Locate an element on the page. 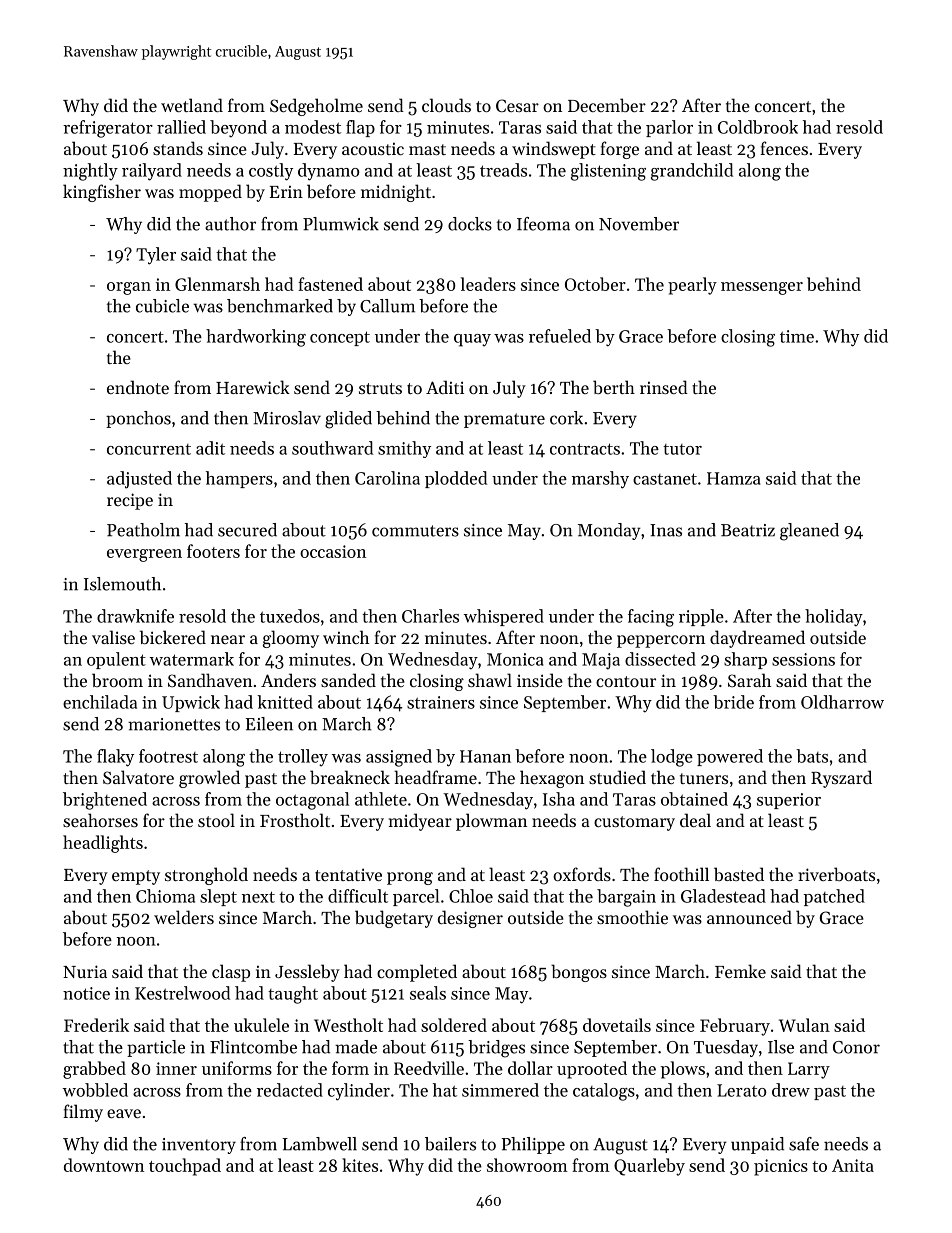 The width and height of the page is (952, 1233). brightened is located at coordinates (105, 801).
